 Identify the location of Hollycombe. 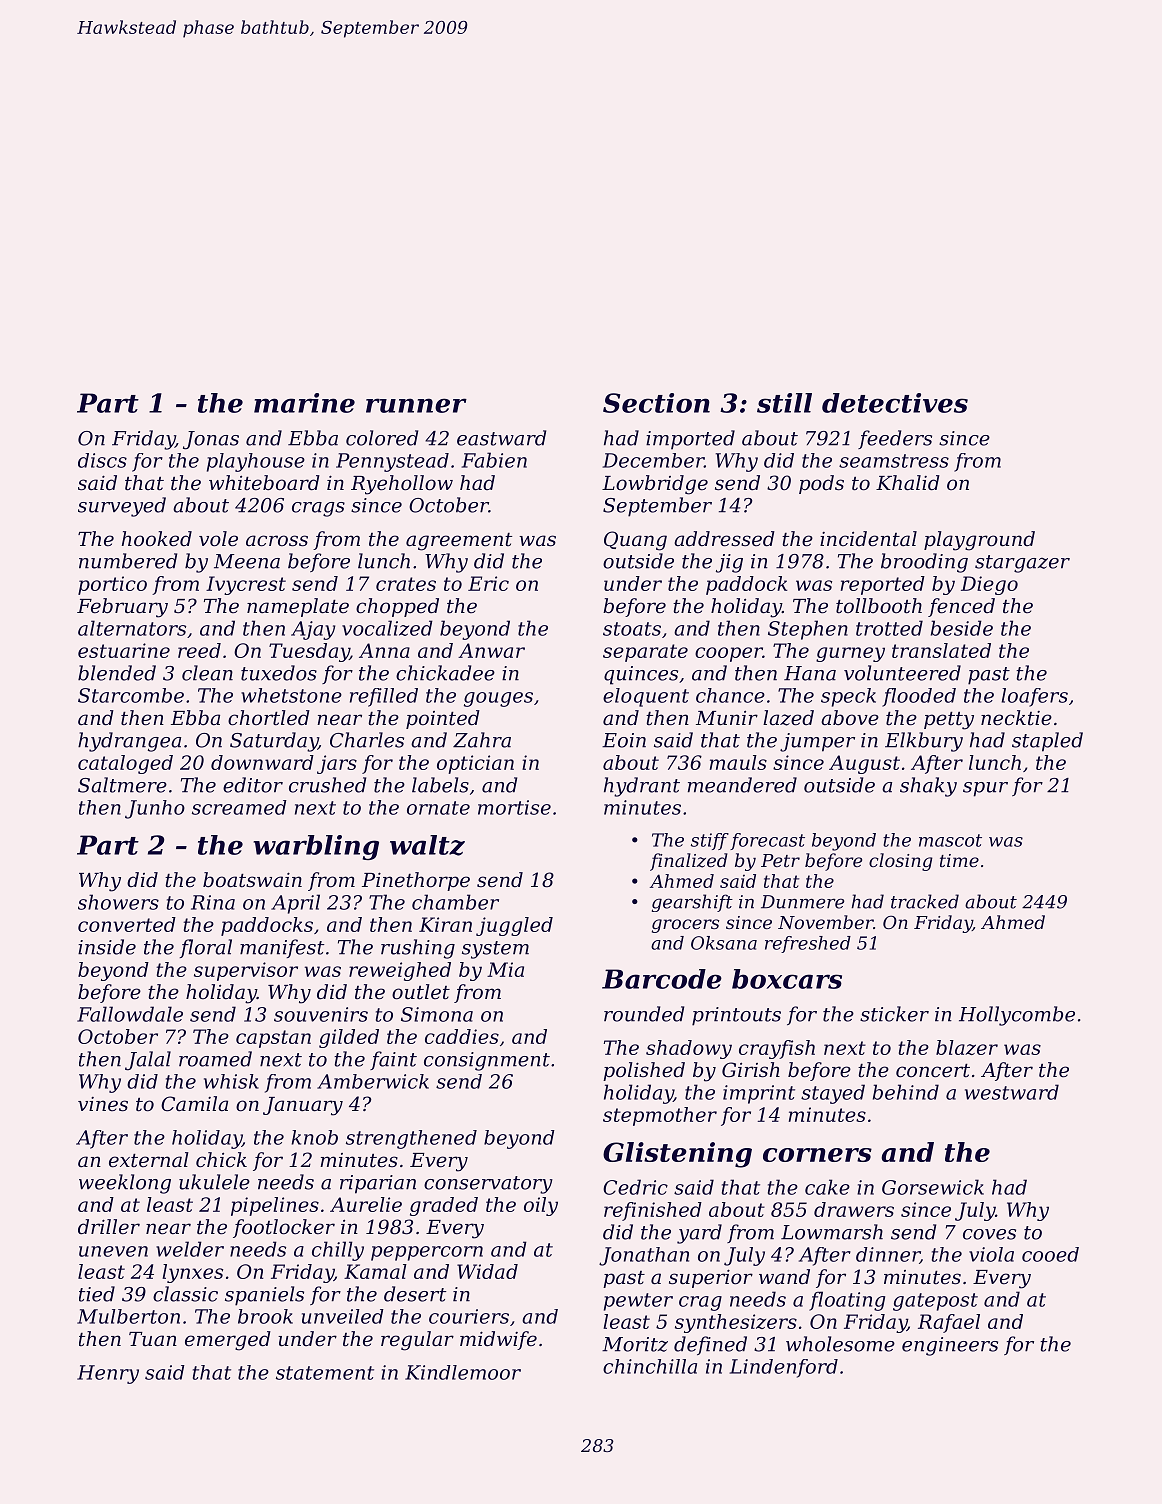
(1017, 1016).
